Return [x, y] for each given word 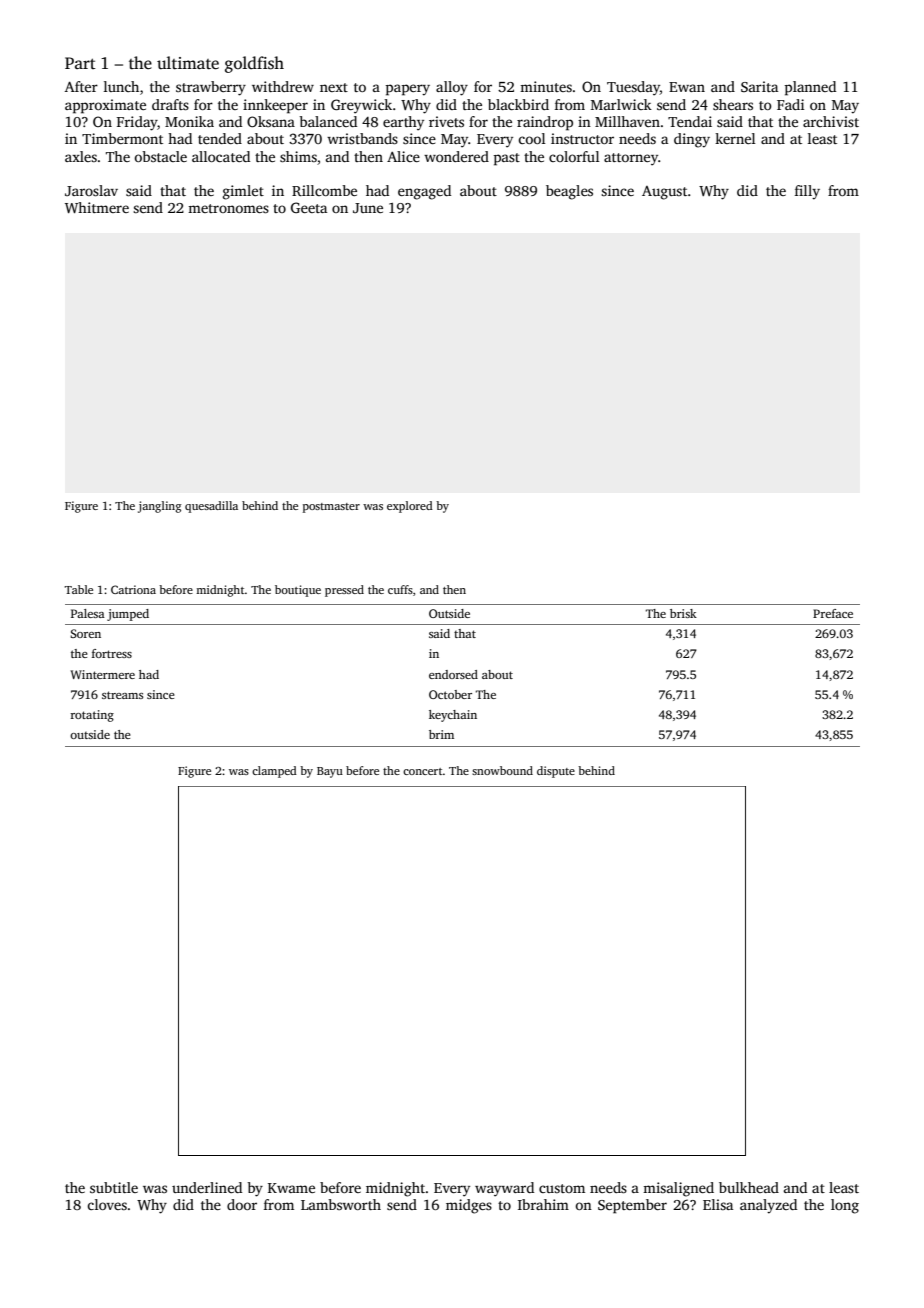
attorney [631, 159]
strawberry [211, 88]
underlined [207, 1187]
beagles [569, 192]
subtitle [114, 1187]
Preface [833, 613]
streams [122, 695]
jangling [160, 507]
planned [810, 88]
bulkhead [749, 1187]
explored [410, 507]
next [334, 87]
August [664, 193]
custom [562, 1188]
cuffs [400, 589]
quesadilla [211, 507]
